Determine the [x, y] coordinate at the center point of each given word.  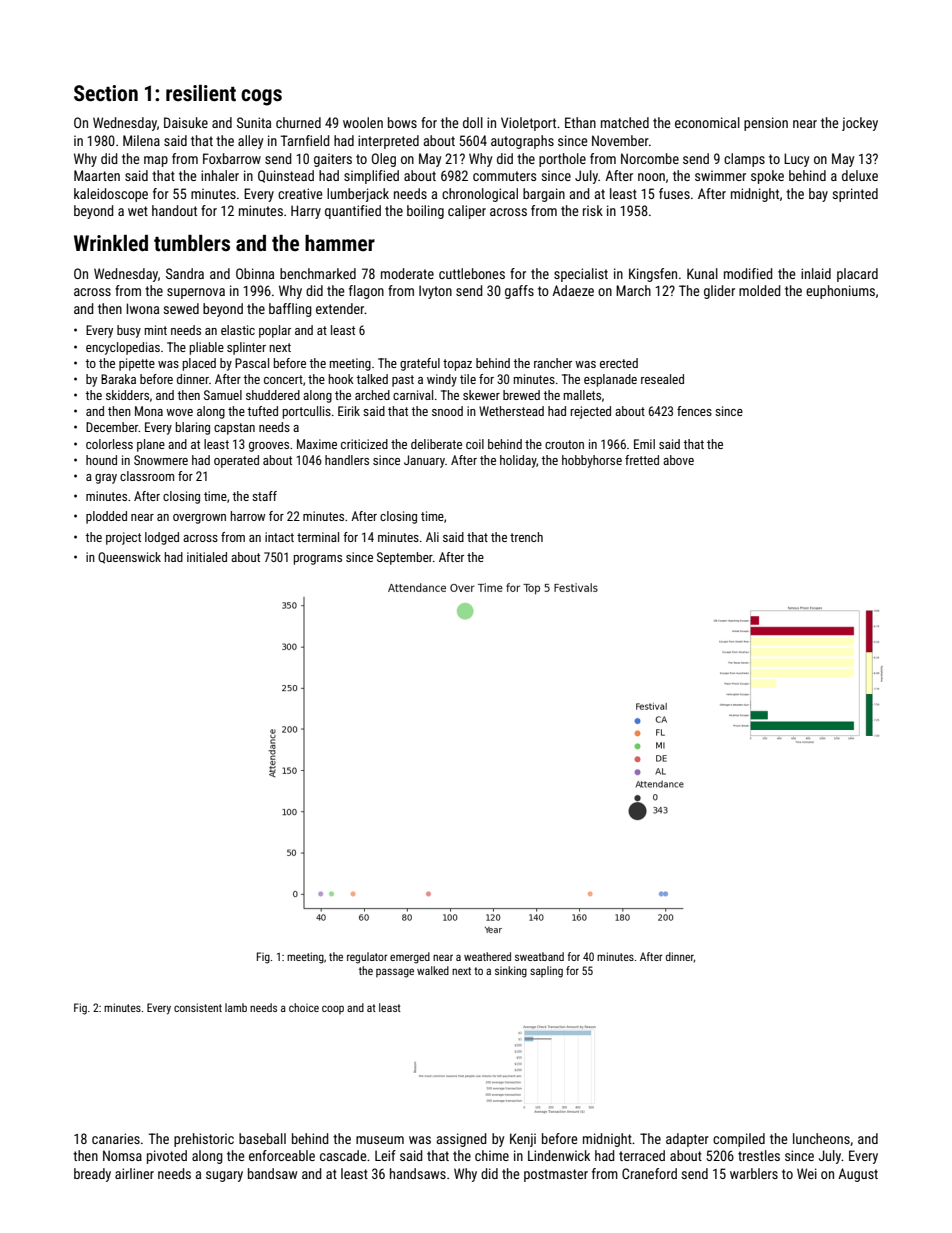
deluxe [860, 175]
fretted [642, 460]
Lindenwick [559, 1155]
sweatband [539, 956]
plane [151, 445]
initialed [207, 557]
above [678, 460]
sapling [546, 972]
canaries [116, 1138]
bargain [544, 195]
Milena [141, 140]
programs [318, 560]
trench [526, 537]
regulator [367, 958]
